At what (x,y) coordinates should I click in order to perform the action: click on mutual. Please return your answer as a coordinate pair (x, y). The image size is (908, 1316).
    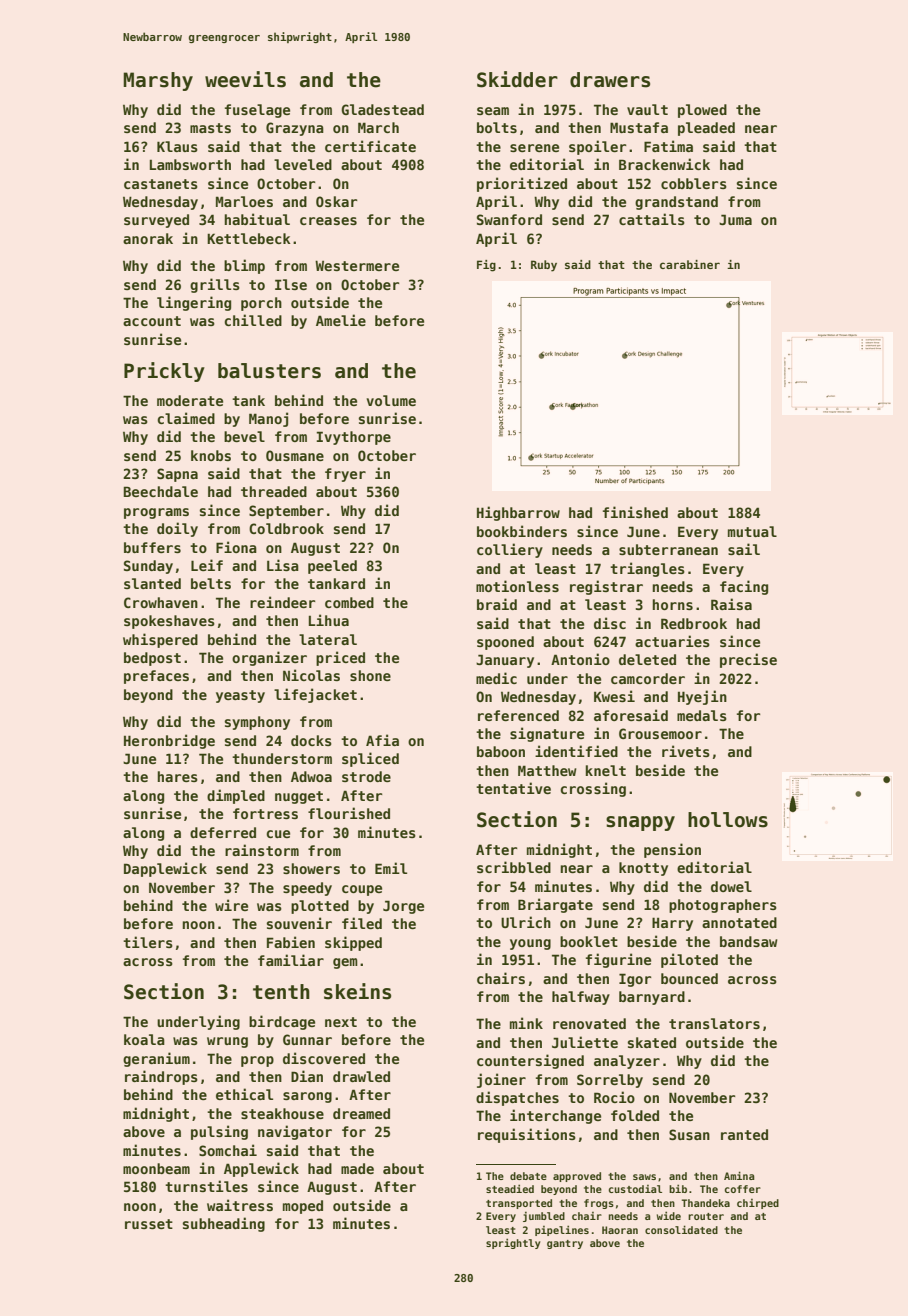
    Looking at the image, I should click on (752, 531).
